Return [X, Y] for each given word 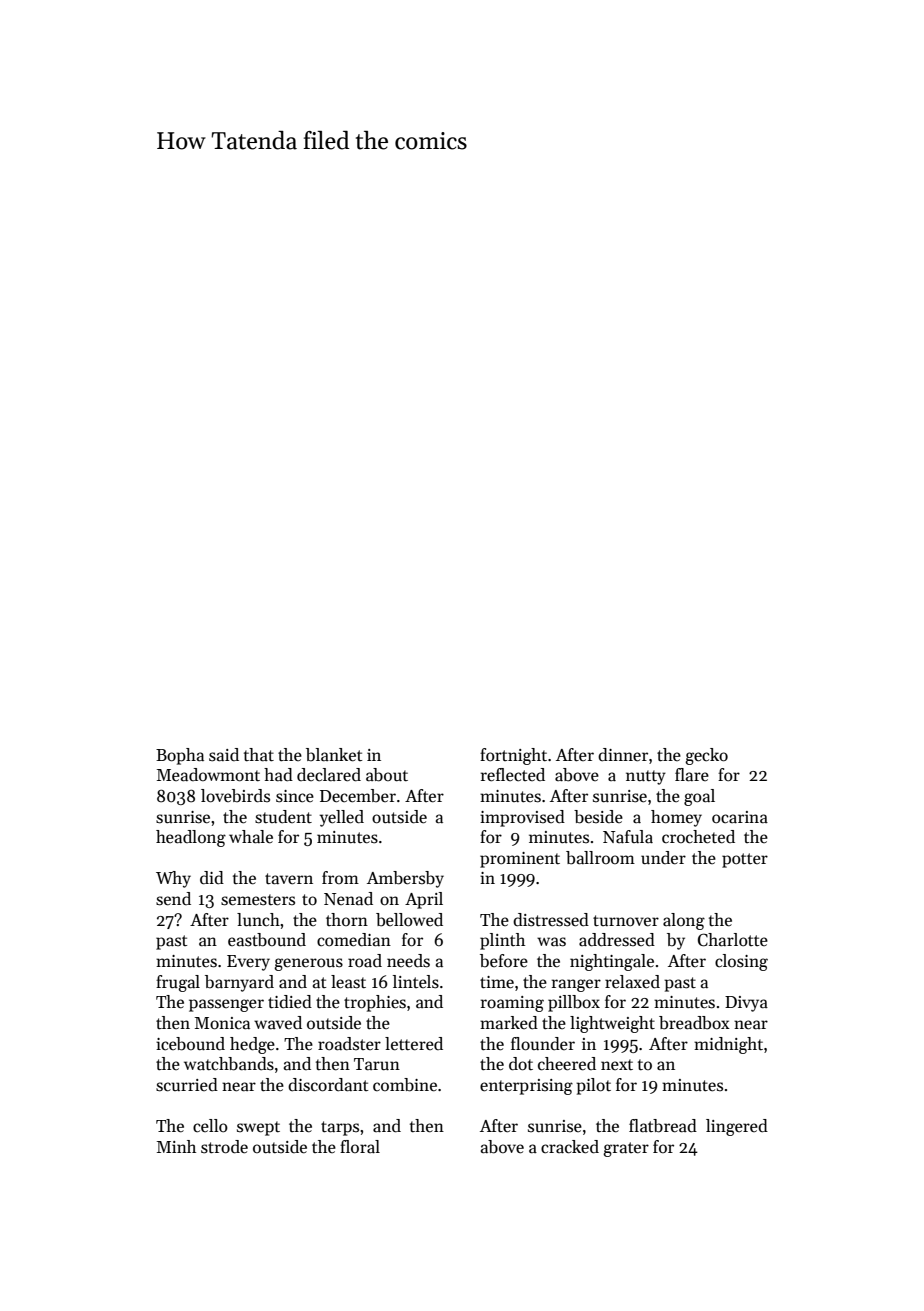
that [259, 755]
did [212, 878]
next [617, 1064]
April [424, 900]
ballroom [600, 858]
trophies [375, 1003]
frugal [178, 983]
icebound [190, 1044]
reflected [513, 775]
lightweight [612, 1024]
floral [360, 1146]
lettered [414, 1044]
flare [692, 775]
